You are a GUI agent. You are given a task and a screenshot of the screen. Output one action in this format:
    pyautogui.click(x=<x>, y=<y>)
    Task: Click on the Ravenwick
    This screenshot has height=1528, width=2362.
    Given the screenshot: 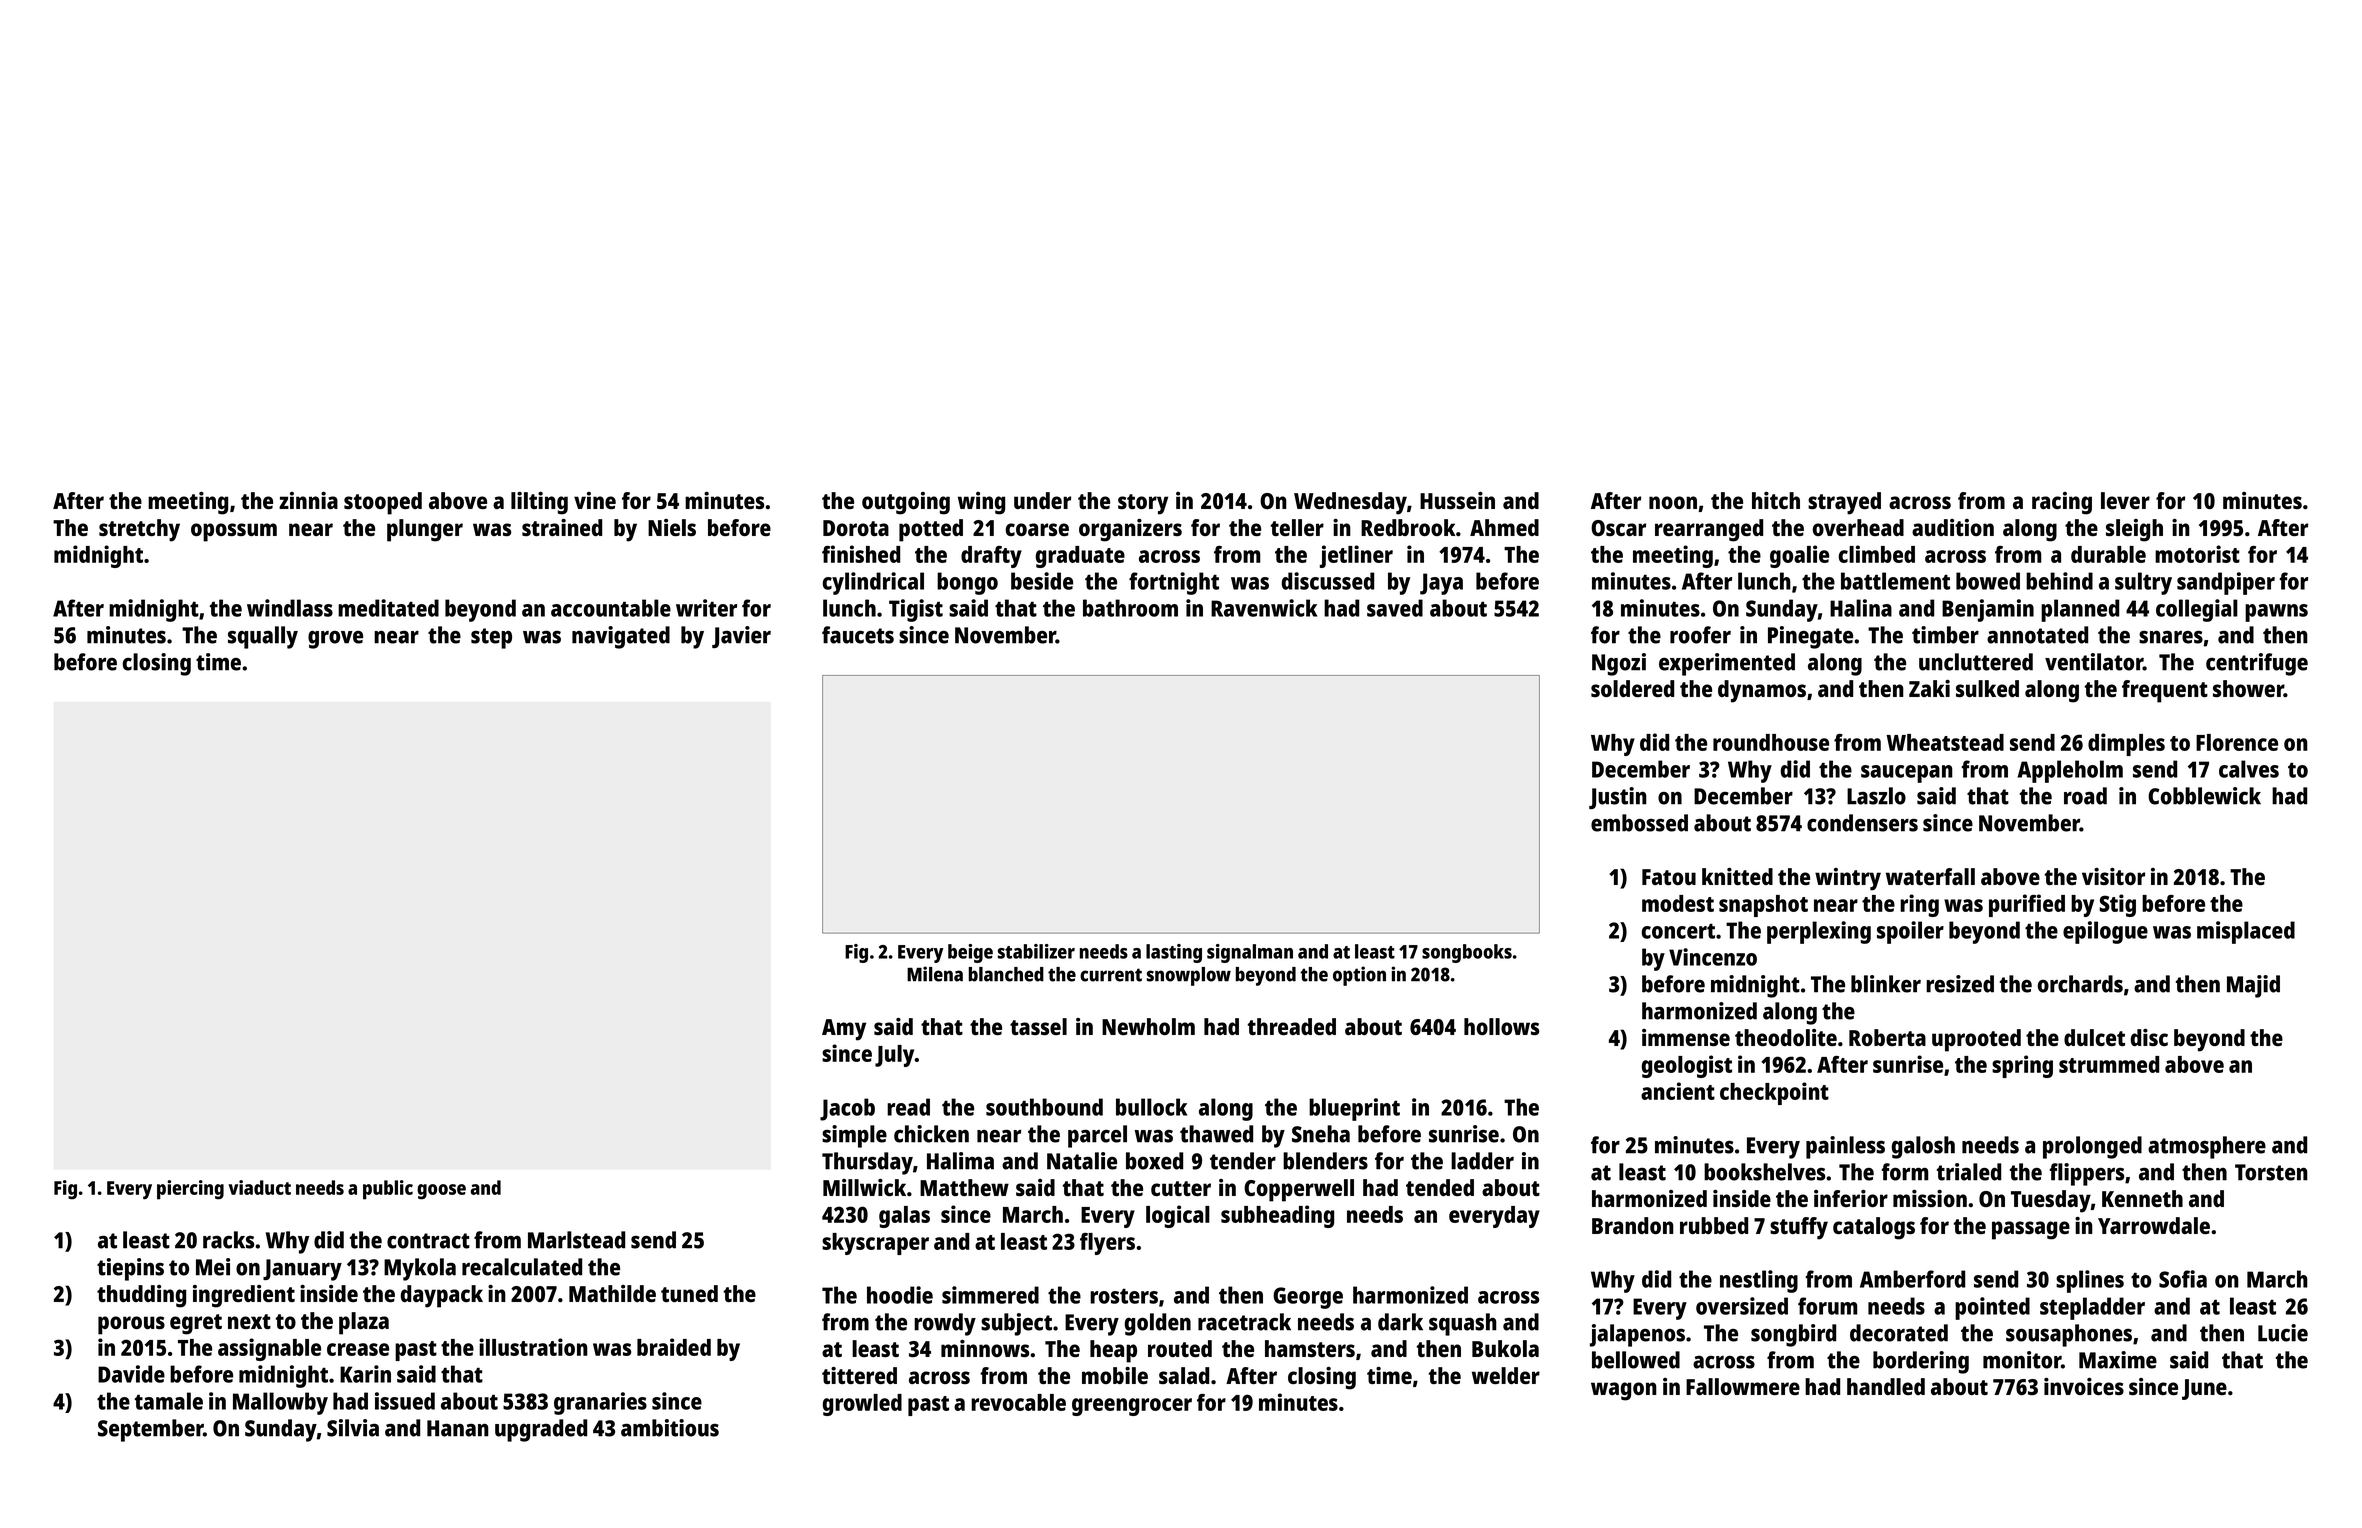 What is the action you would take?
    pyautogui.click(x=1264, y=608)
